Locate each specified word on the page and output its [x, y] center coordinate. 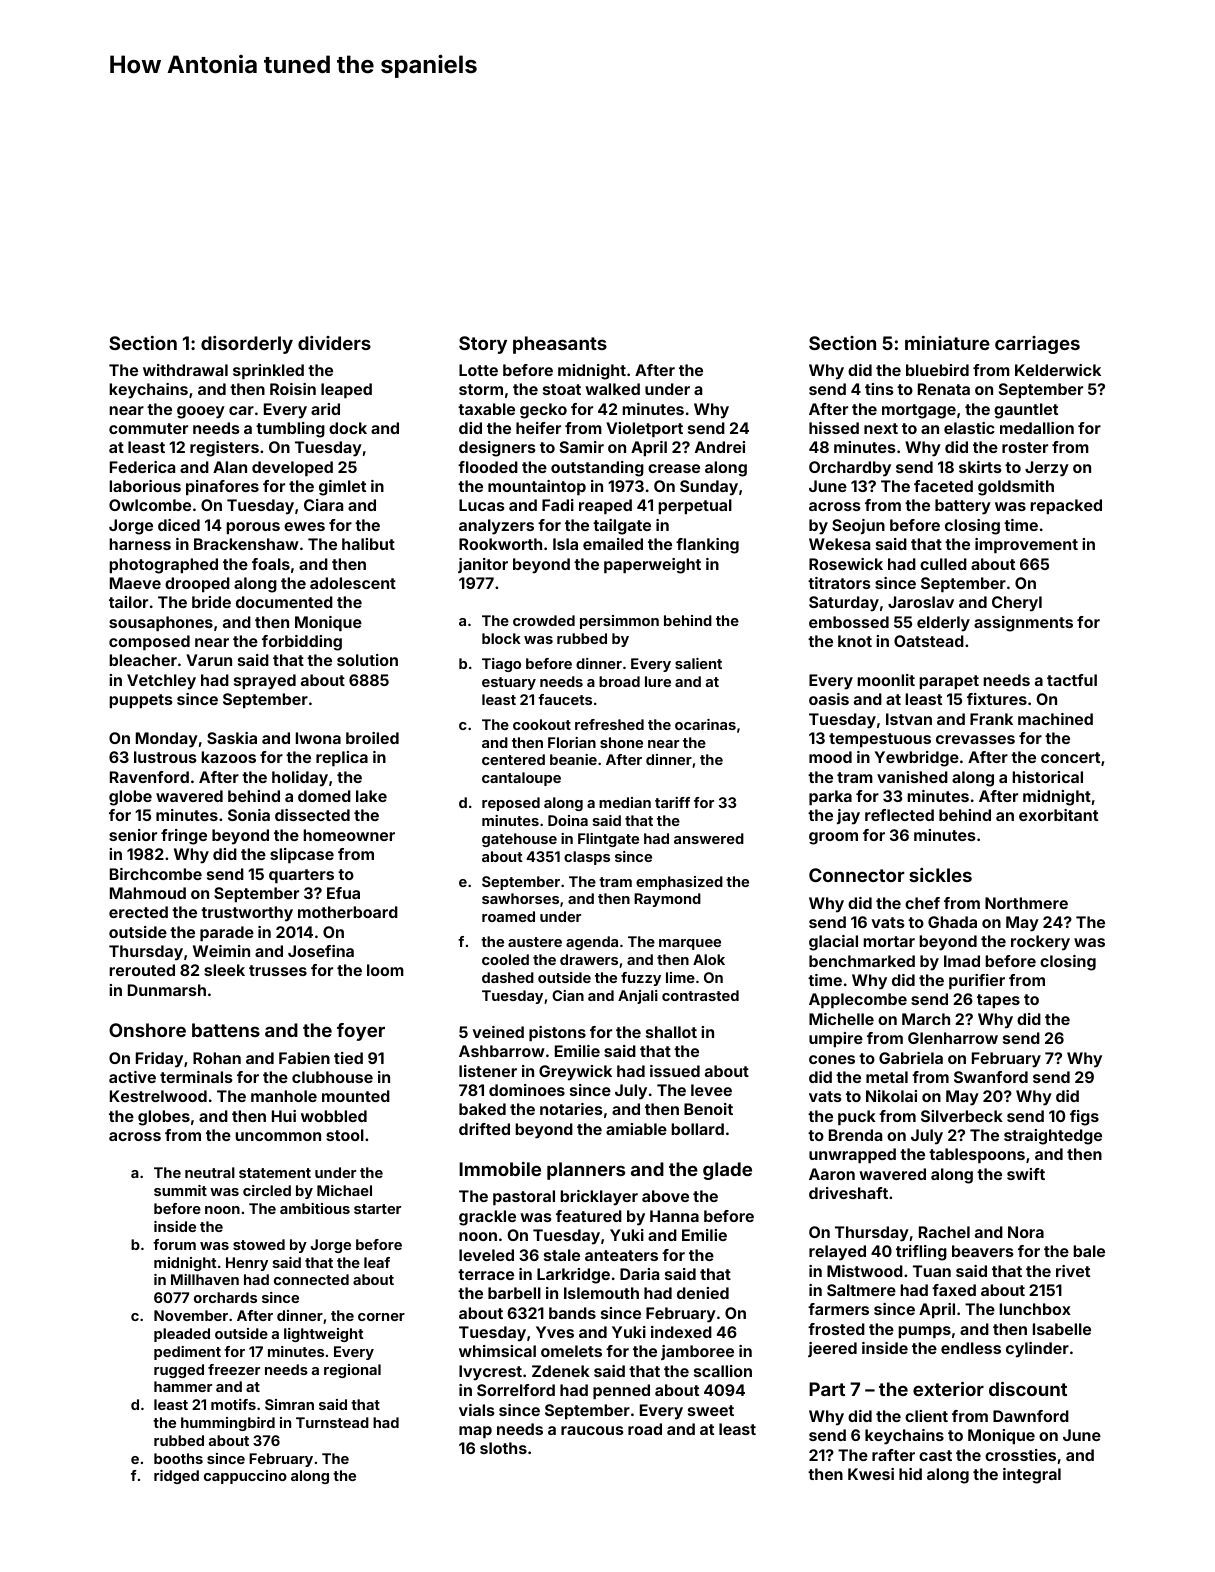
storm [481, 389]
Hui [284, 1116]
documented [284, 602]
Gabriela [911, 1058]
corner [381, 1317]
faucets [565, 699]
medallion [1037, 428]
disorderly [247, 345]
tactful [1072, 680]
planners [586, 1171]
